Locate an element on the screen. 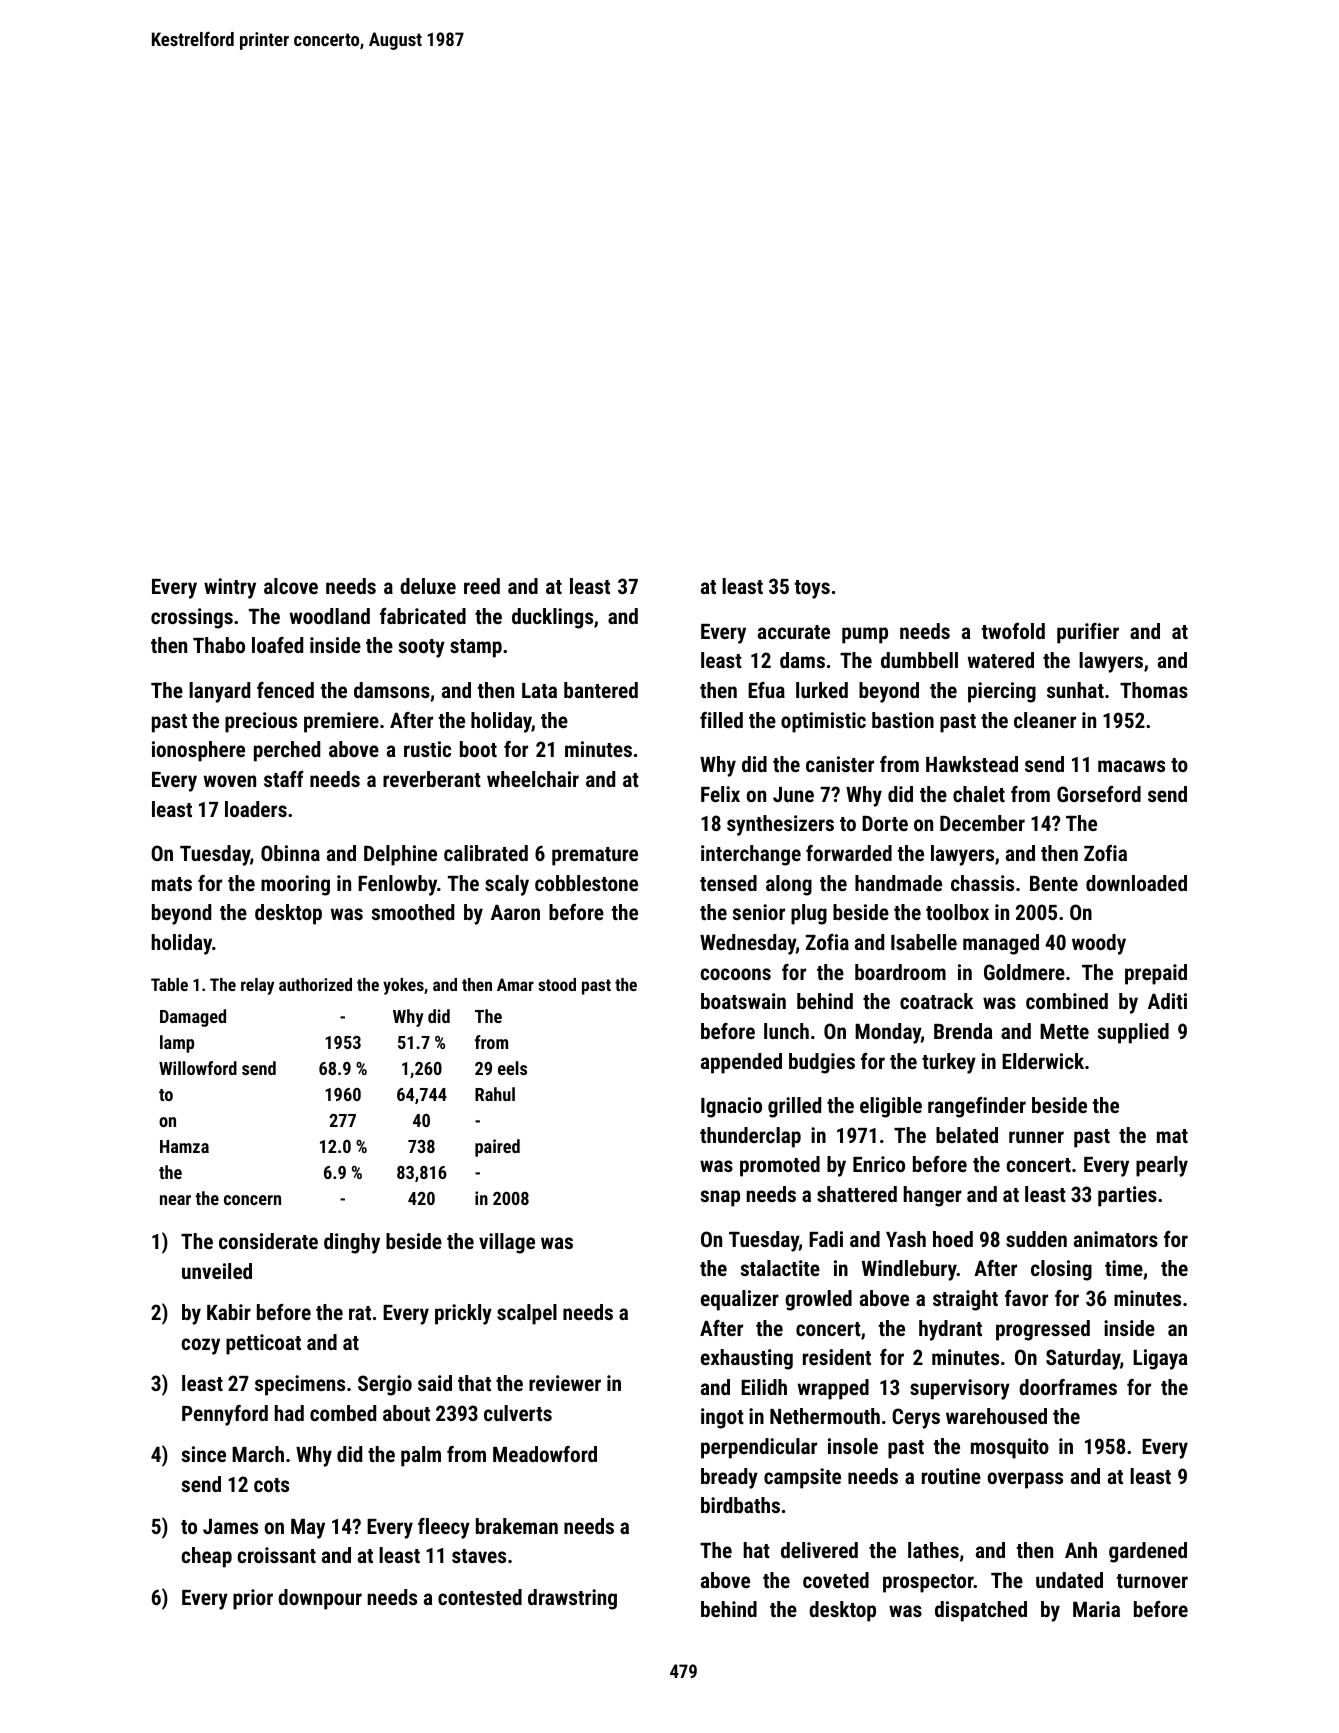 This screenshot has height=1733, width=1339. wheelchair is located at coordinates (533, 779).
